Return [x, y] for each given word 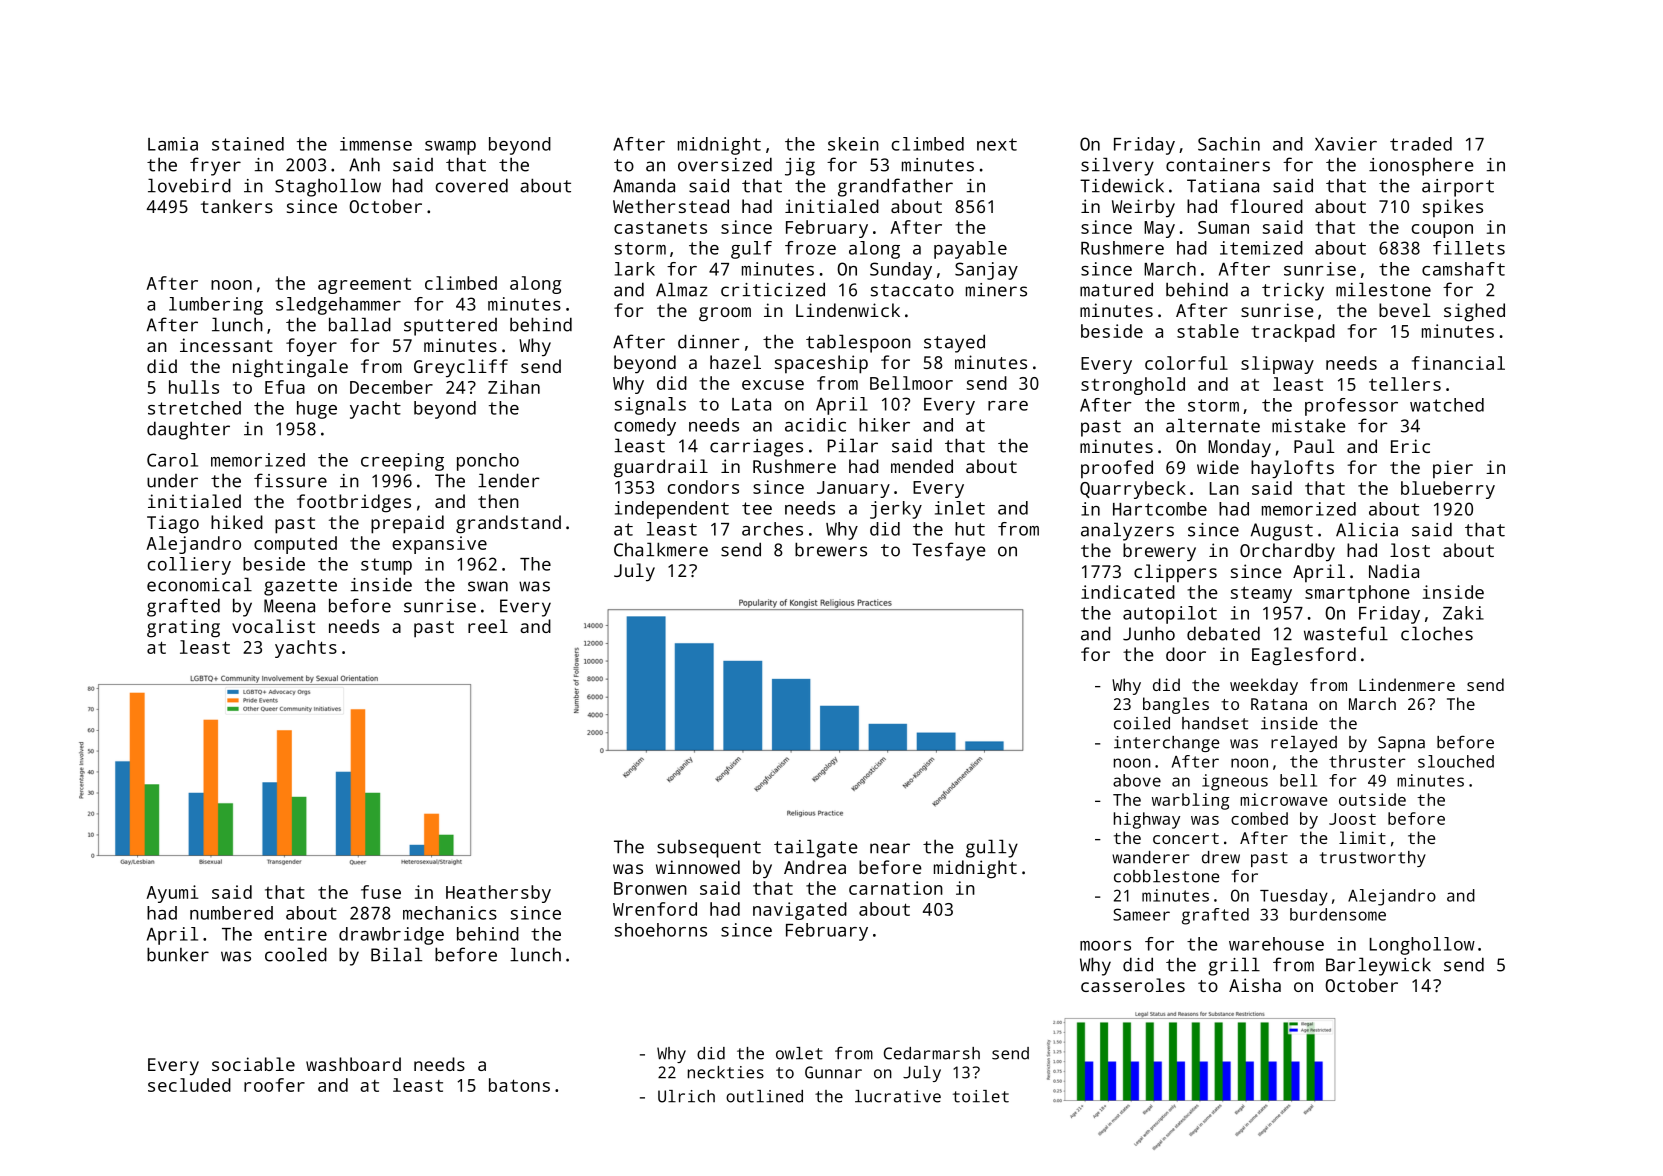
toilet [981, 1096]
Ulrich [686, 1096]
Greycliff [461, 368]
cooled [296, 954]
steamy [1261, 594]
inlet [960, 508]
